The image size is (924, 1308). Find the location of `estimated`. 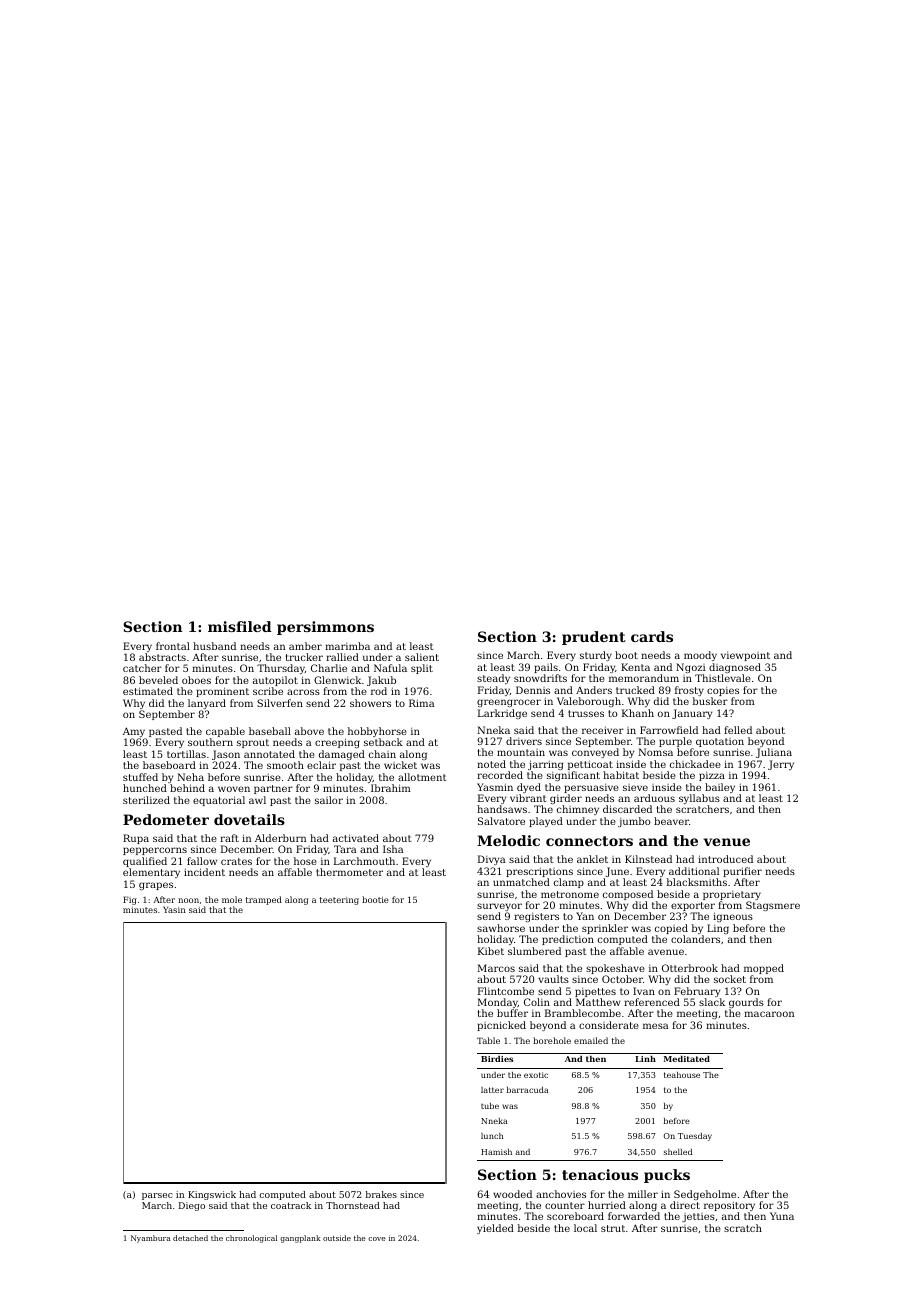

estimated is located at coordinates (148, 691).
